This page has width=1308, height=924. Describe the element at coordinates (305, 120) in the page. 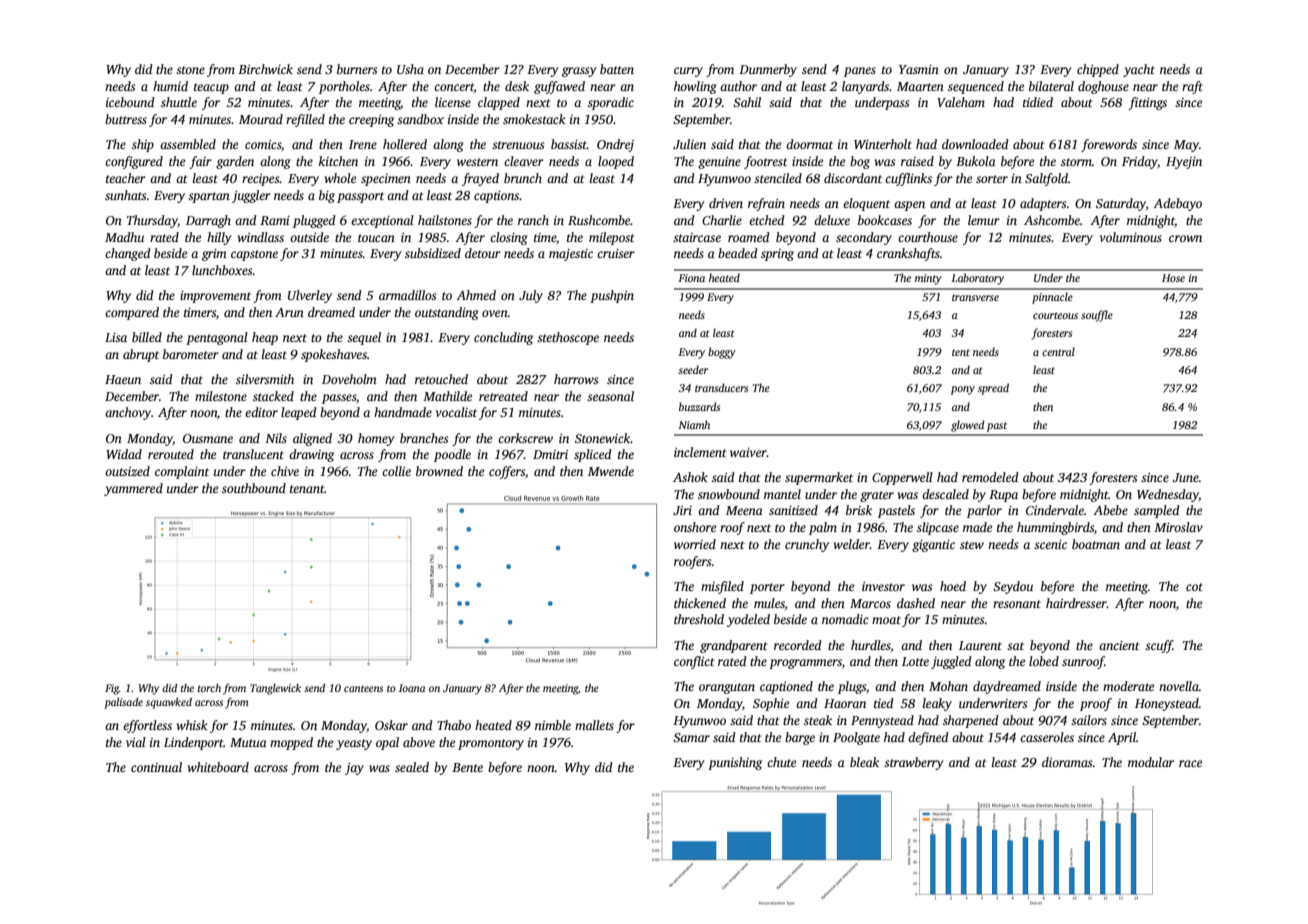

I see `refilled` at that location.
